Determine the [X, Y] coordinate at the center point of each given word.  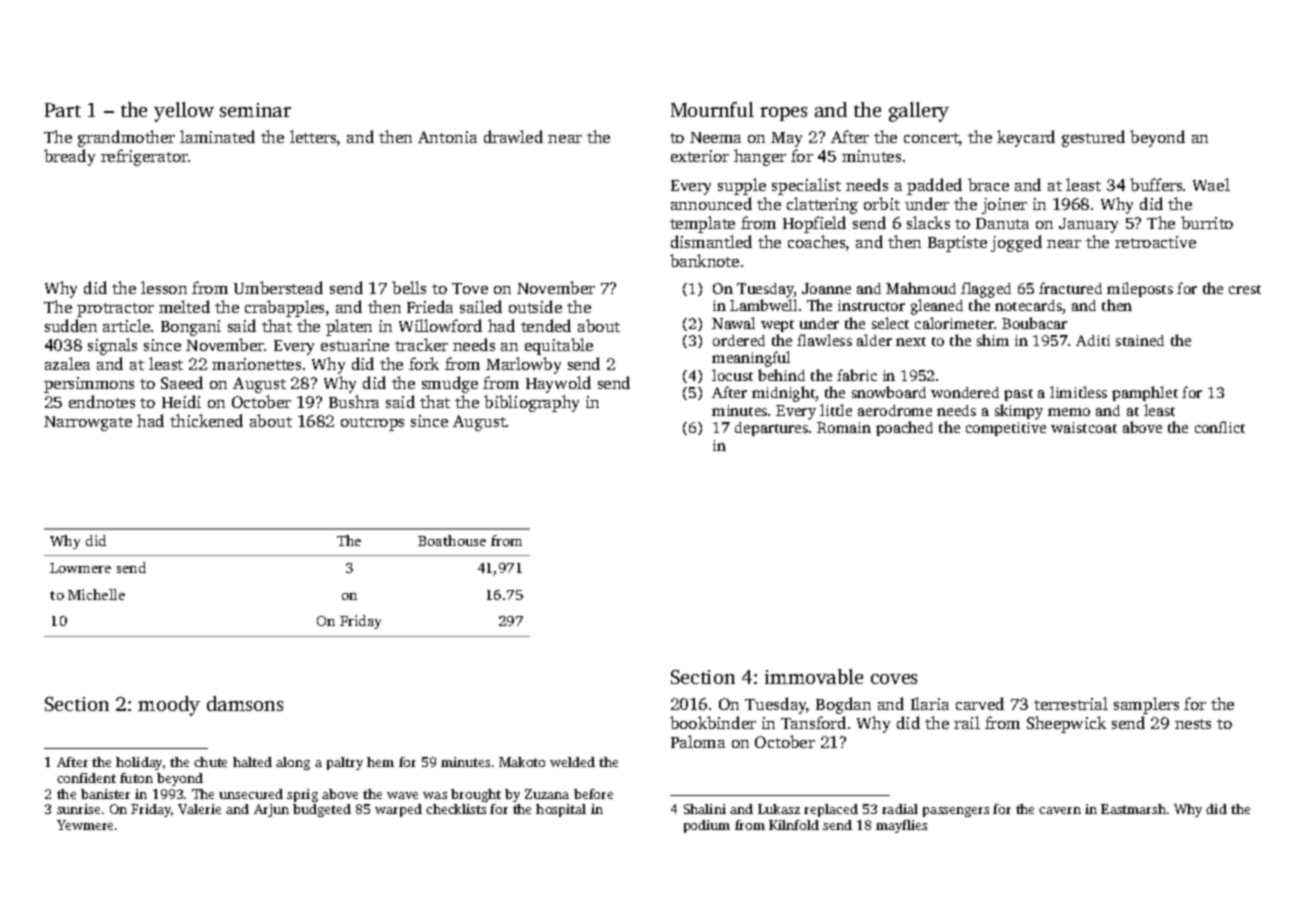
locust [732, 375]
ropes [783, 114]
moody [169, 706]
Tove [470, 288]
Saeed [182, 382]
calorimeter [954, 323]
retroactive [1155, 242]
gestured [1093, 138]
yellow [184, 112]
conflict [1220, 427]
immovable [814, 676]
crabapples [284, 308]
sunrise [78, 809]
